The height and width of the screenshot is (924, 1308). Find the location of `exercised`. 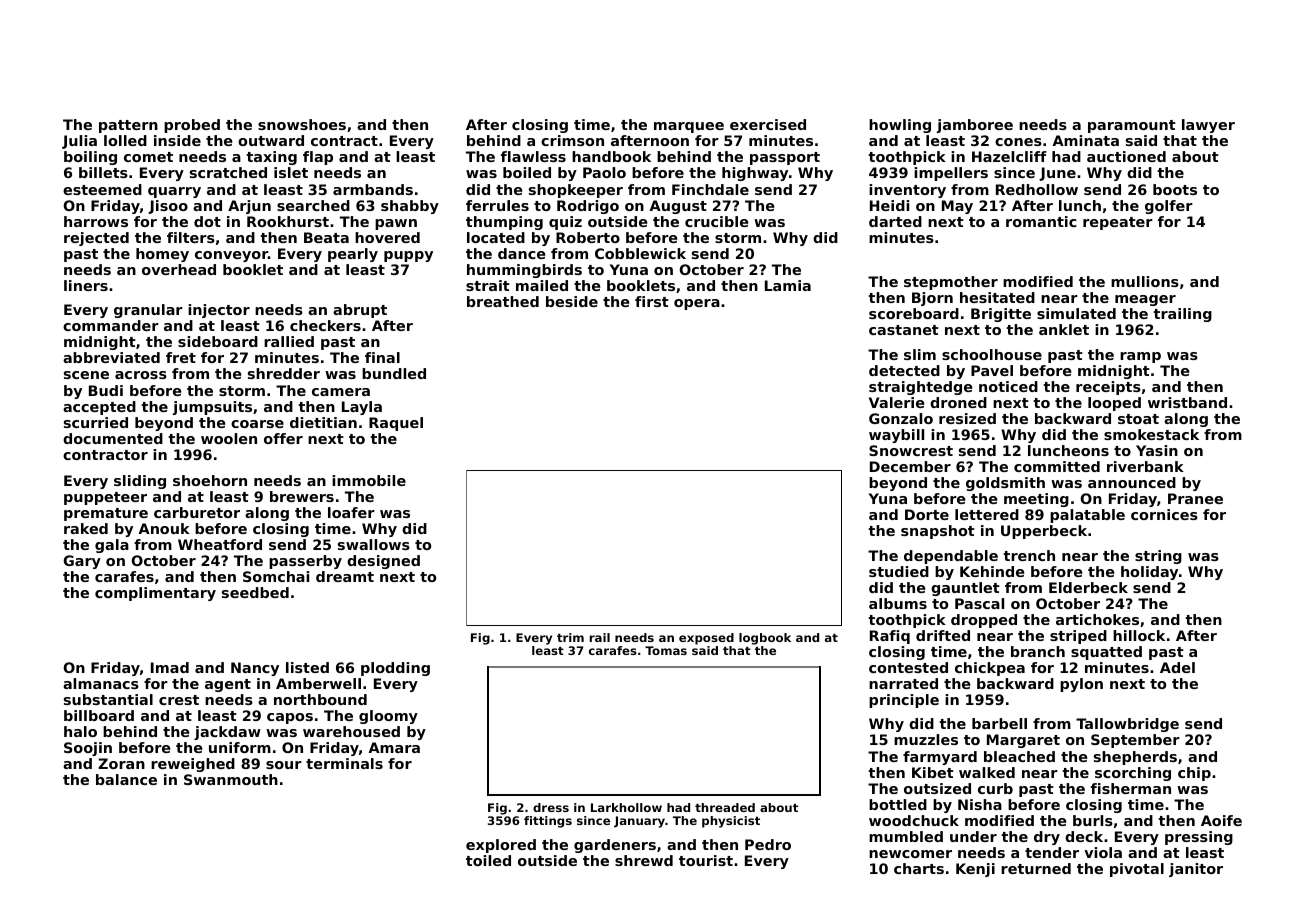

exercised is located at coordinates (768, 124).
